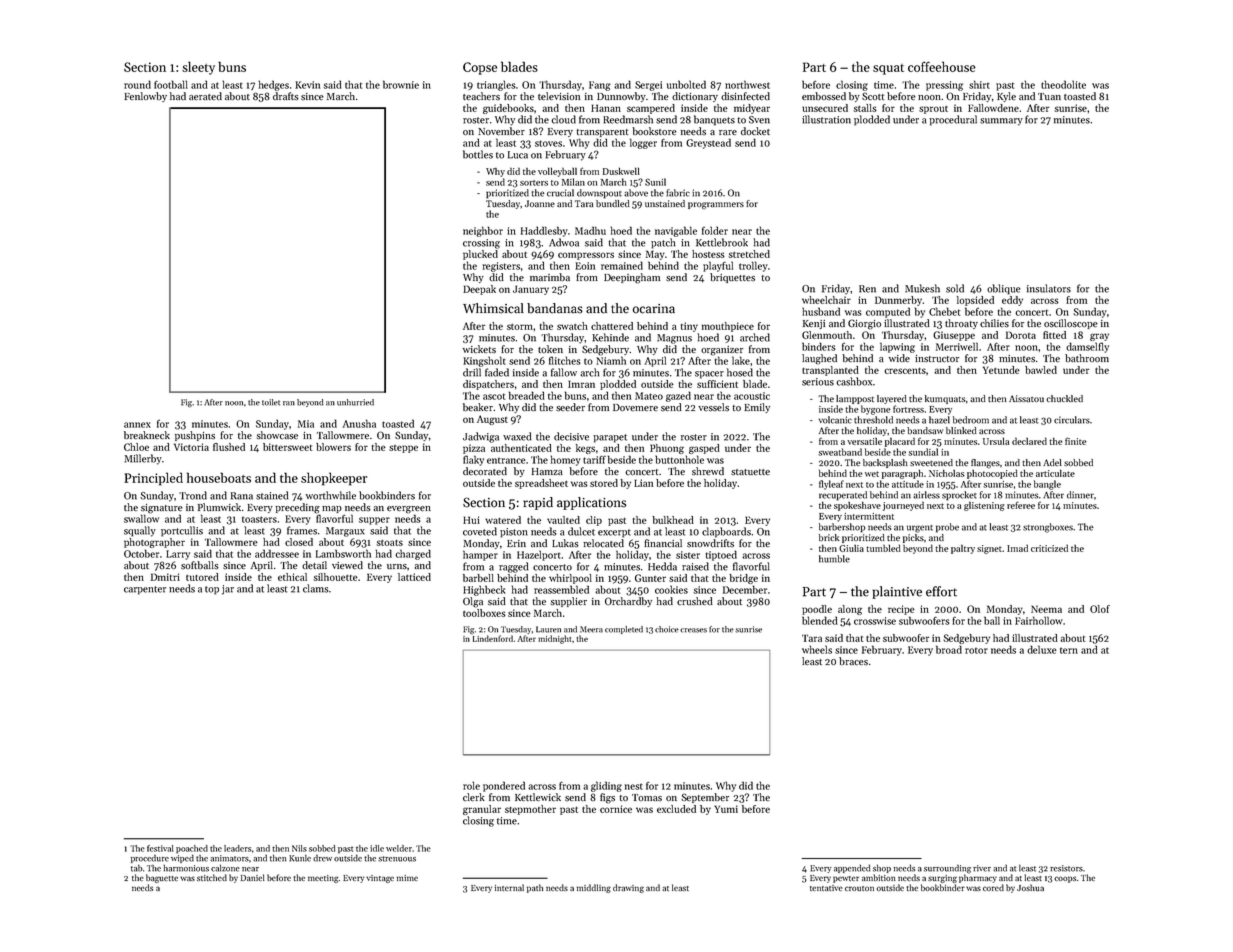 This screenshot has width=1233, height=952. What do you see at coordinates (1042, 649) in the screenshot?
I see `deluxe` at bounding box center [1042, 649].
